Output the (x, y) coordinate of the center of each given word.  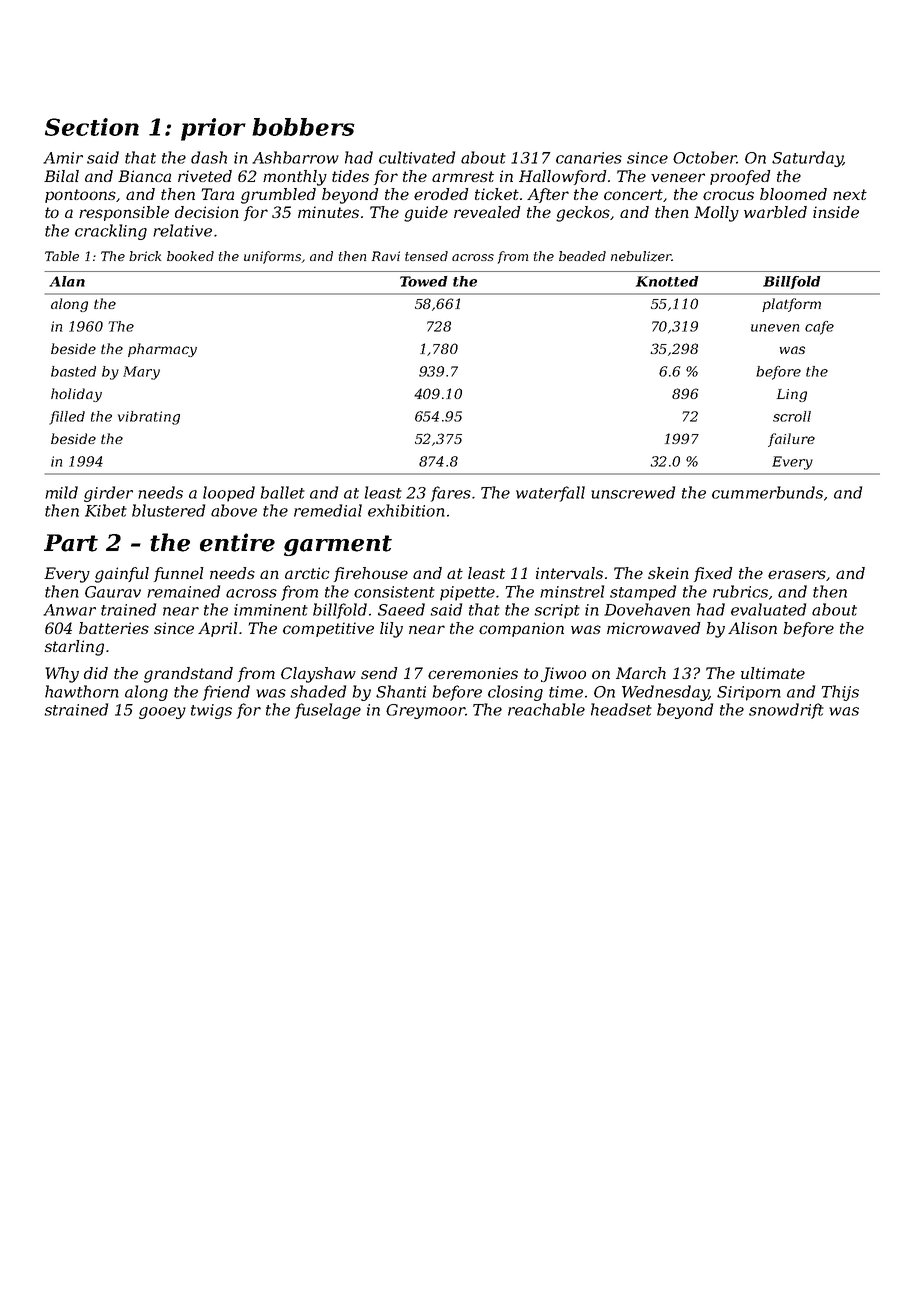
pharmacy (162, 350)
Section (92, 127)
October (705, 157)
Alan (67, 281)
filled (67, 418)
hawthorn (82, 691)
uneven (775, 328)
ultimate (773, 673)
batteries (114, 628)
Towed (424, 281)
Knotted (667, 281)
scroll (792, 416)
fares (451, 494)
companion (521, 629)
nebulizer (641, 256)
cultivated (417, 157)
